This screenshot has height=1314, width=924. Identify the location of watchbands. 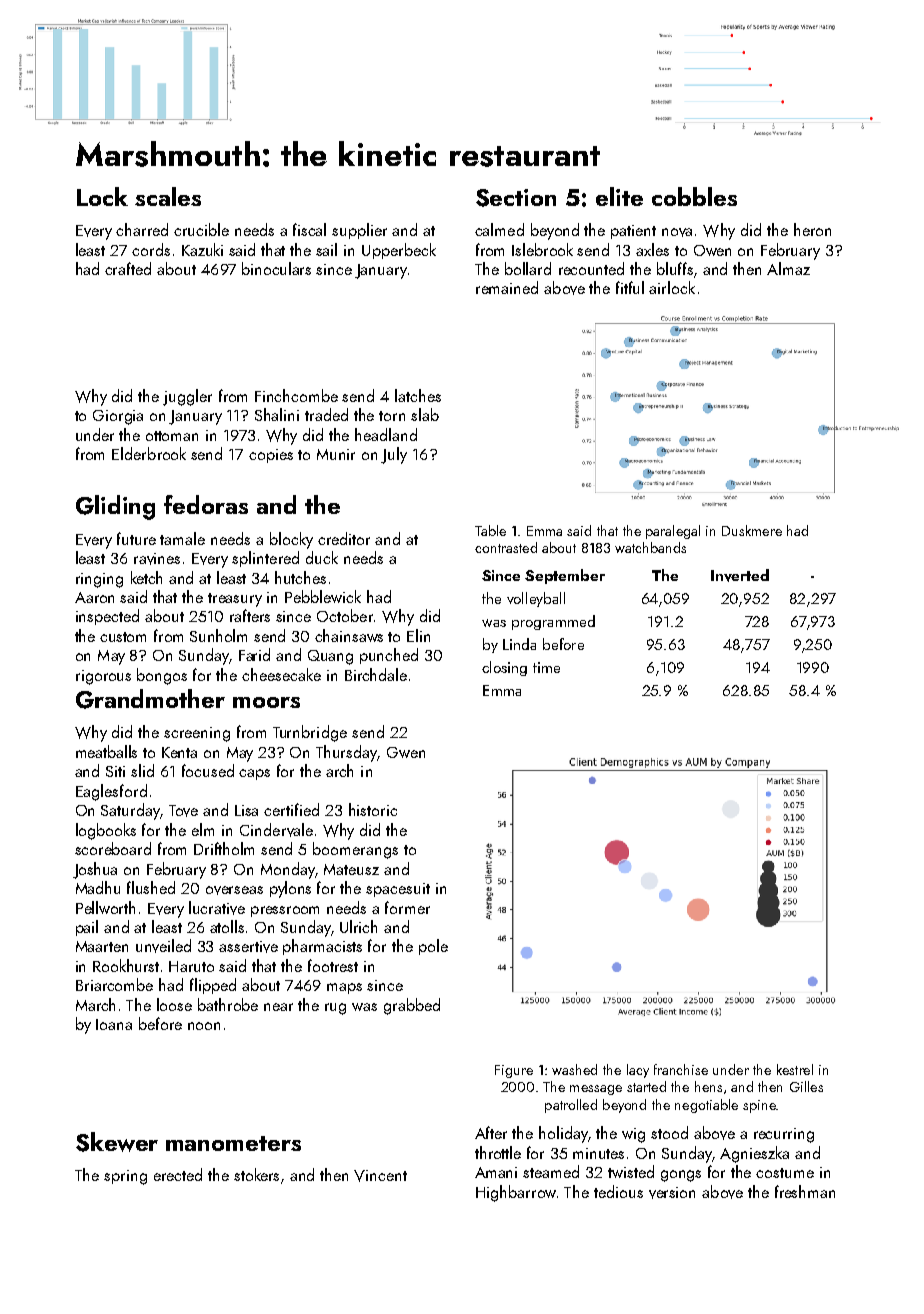
(650, 547).
